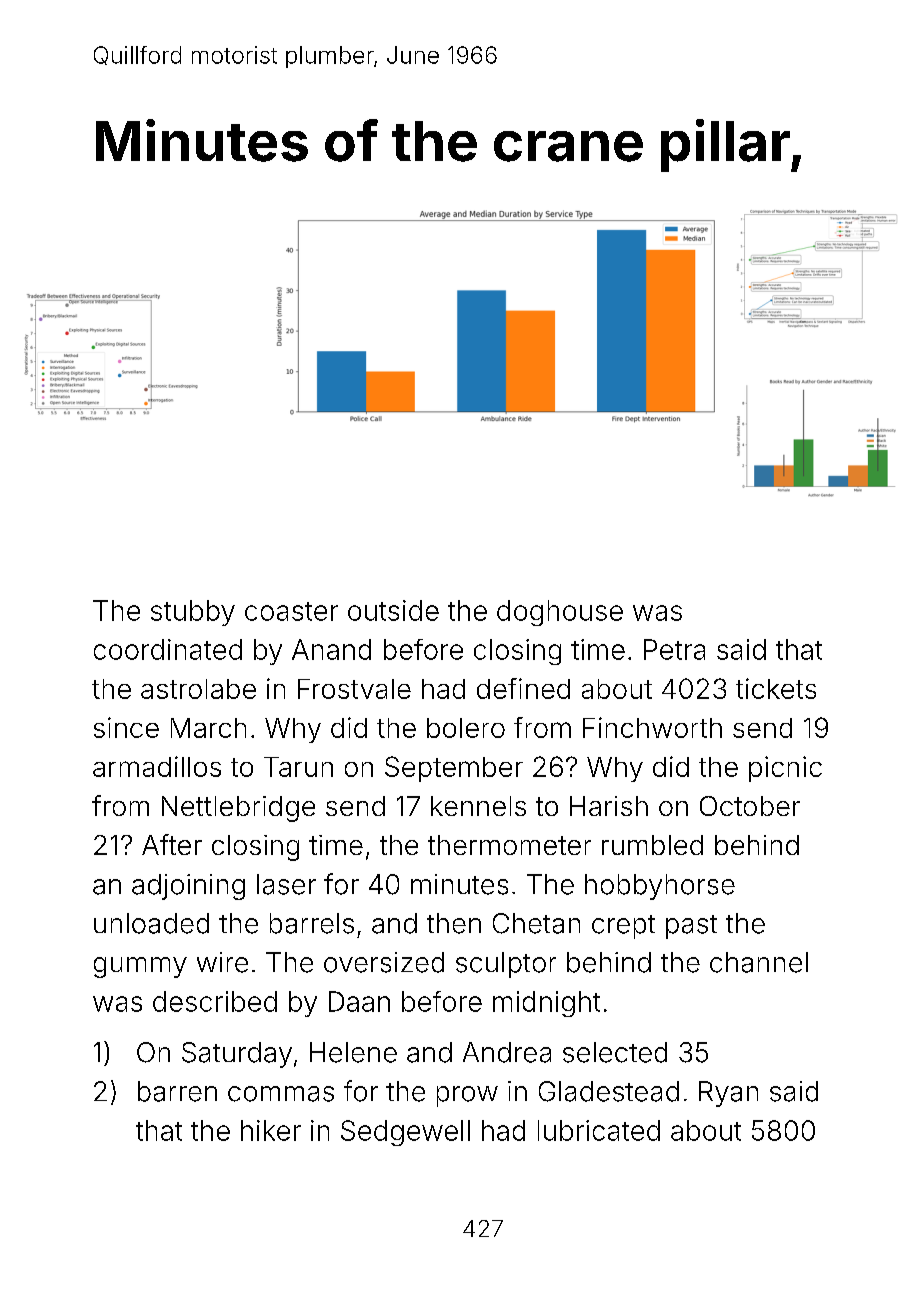  What do you see at coordinates (354, 689) in the image?
I see `Frostvale` at bounding box center [354, 689].
